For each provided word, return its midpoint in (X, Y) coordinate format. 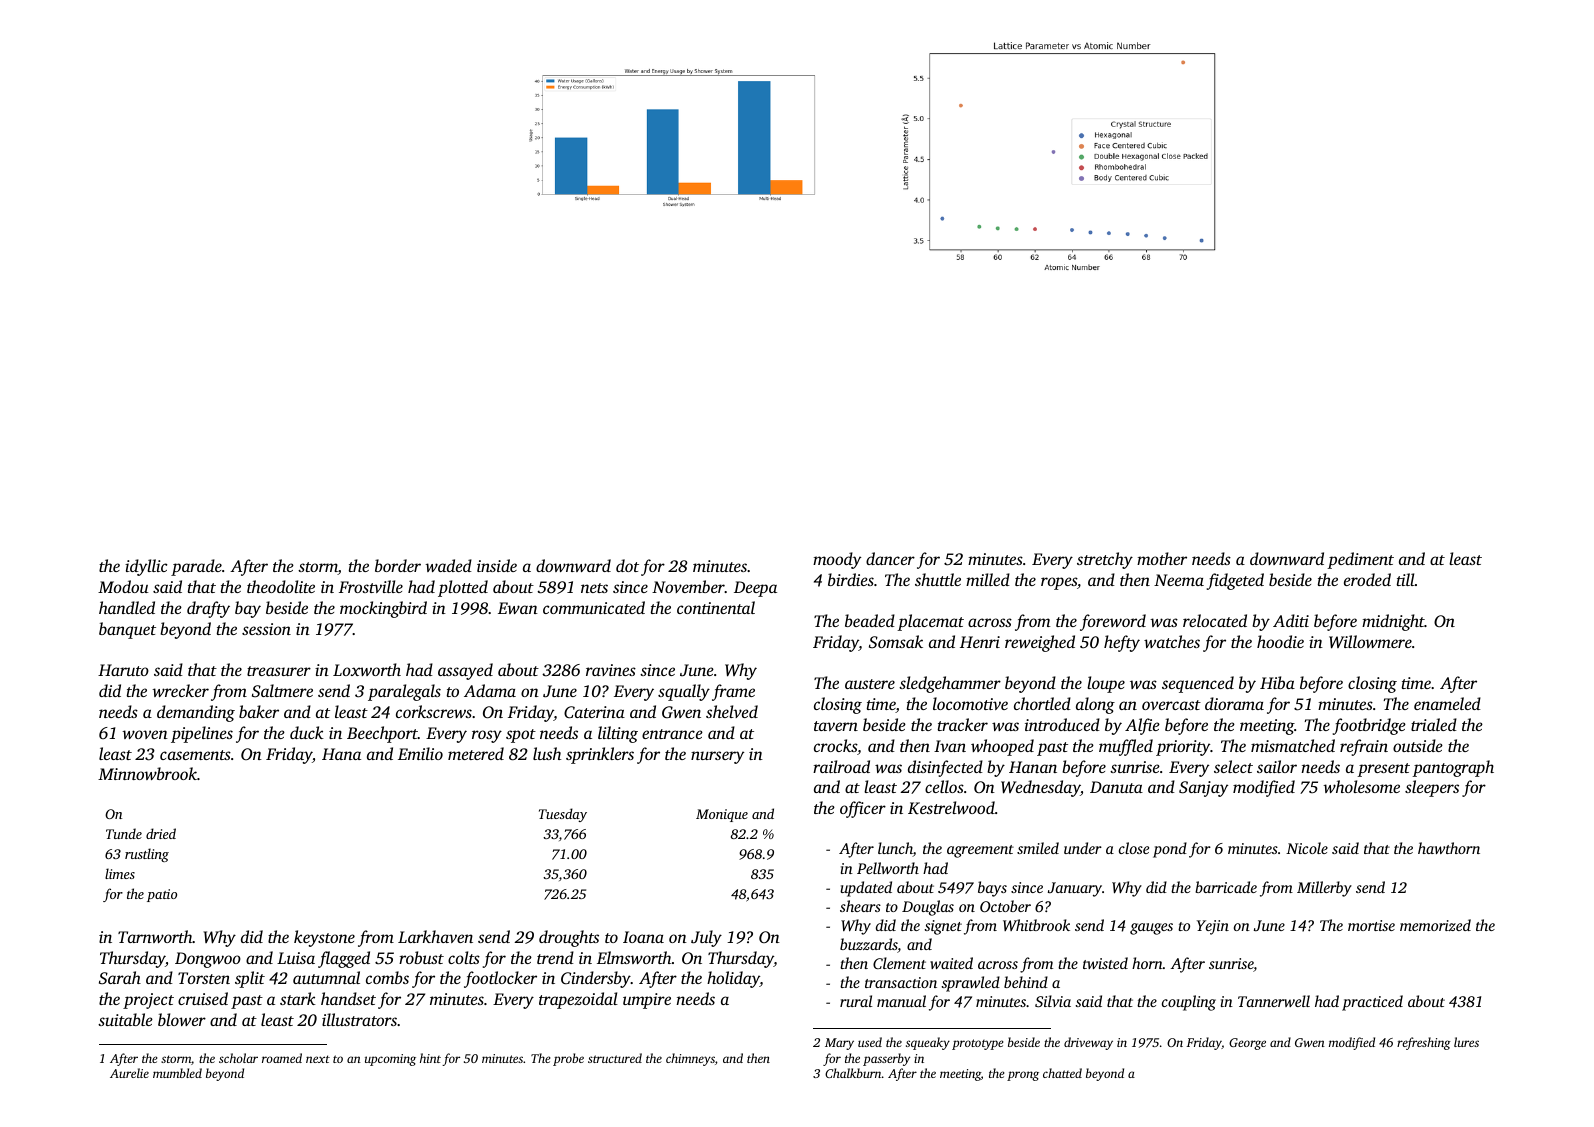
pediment (1360, 560)
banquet (127, 630)
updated (866, 889)
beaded (870, 620)
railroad (841, 766)
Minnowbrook (147, 773)
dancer (890, 558)
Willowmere (1370, 642)
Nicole (1307, 848)
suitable (125, 1019)
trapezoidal (578, 1000)
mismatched (1293, 745)
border (398, 565)
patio (162, 895)
